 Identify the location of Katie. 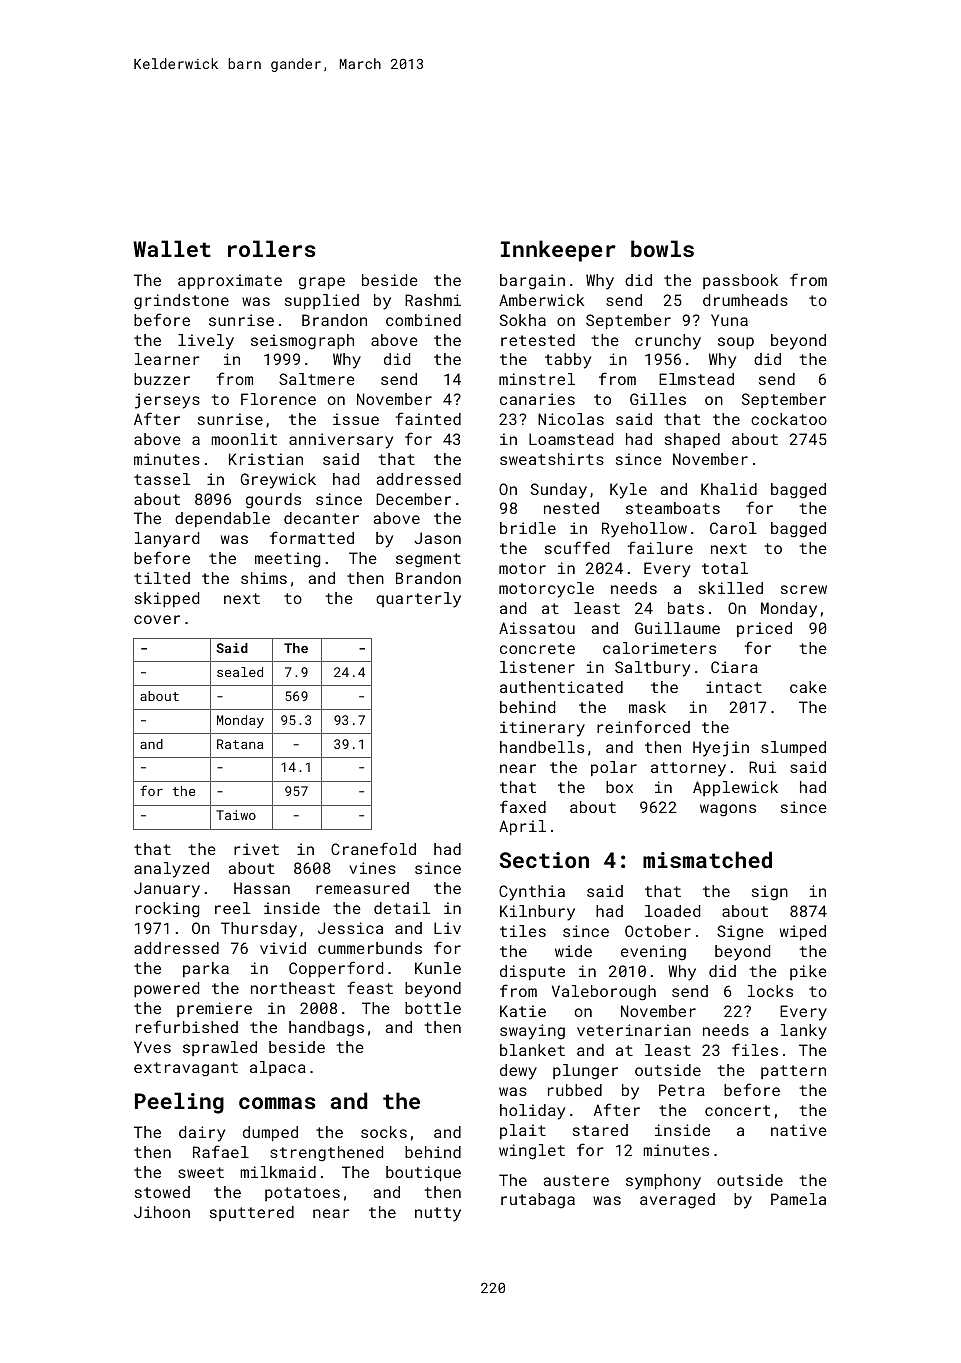
(523, 1011).
